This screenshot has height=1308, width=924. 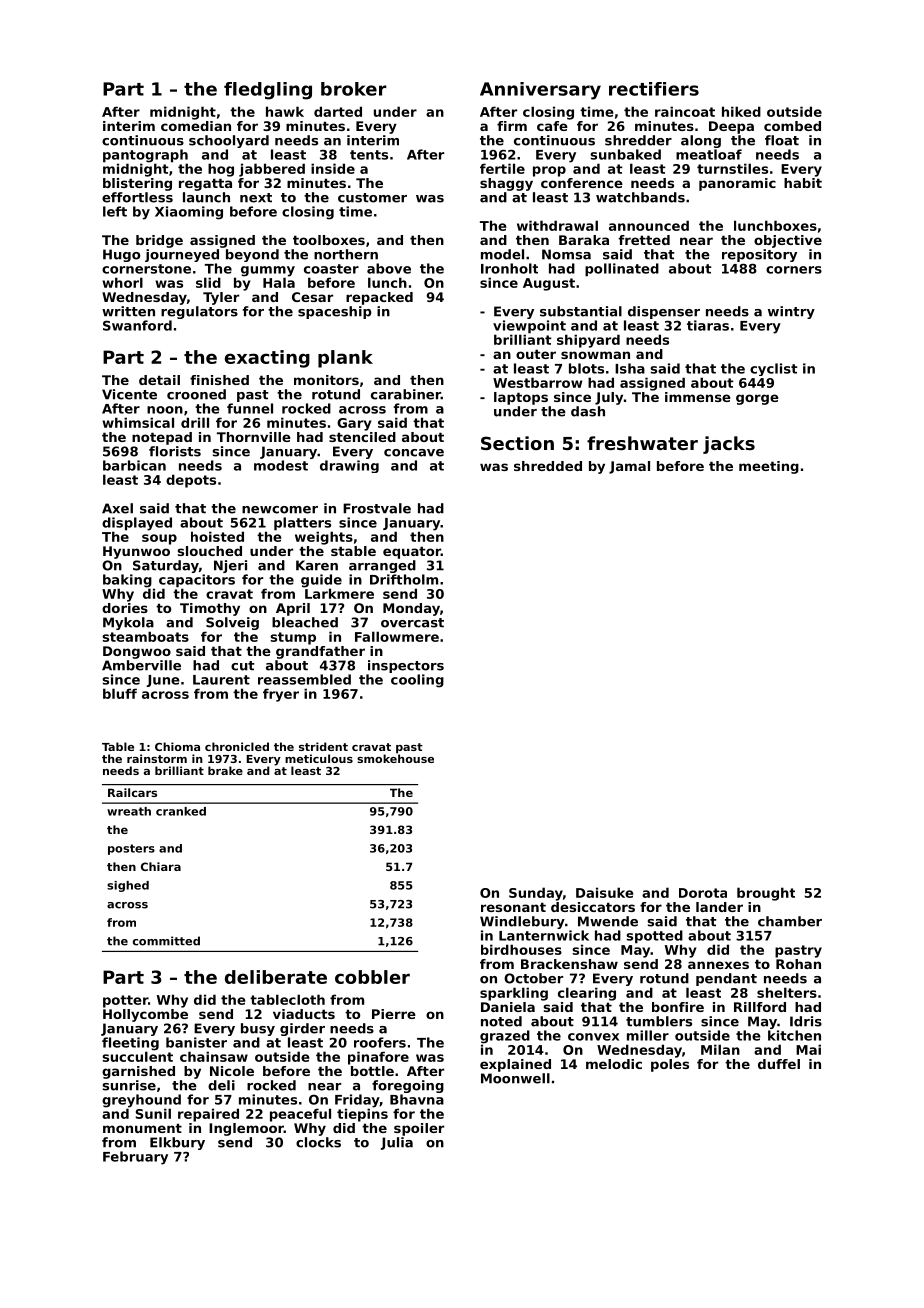 What do you see at coordinates (300, 1115) in the screenshot?
I see `peaceful` at bounding box center [300, 1115].
